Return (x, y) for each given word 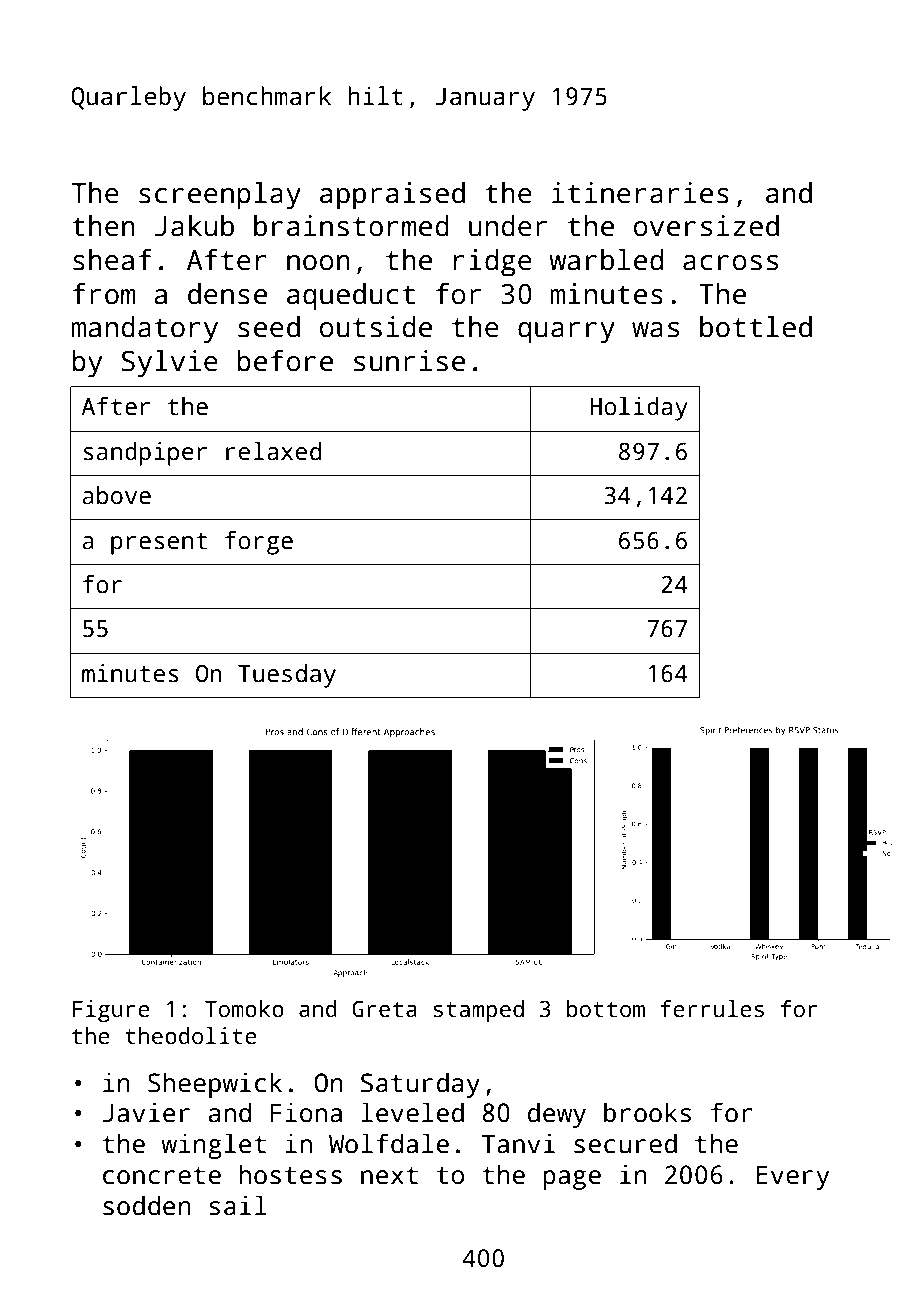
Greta (384, 1009)
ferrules (712, 1009)
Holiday (639, 409)
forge (259, 543)
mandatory (145, 330)
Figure (111, 1011)
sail (238, 1205)
